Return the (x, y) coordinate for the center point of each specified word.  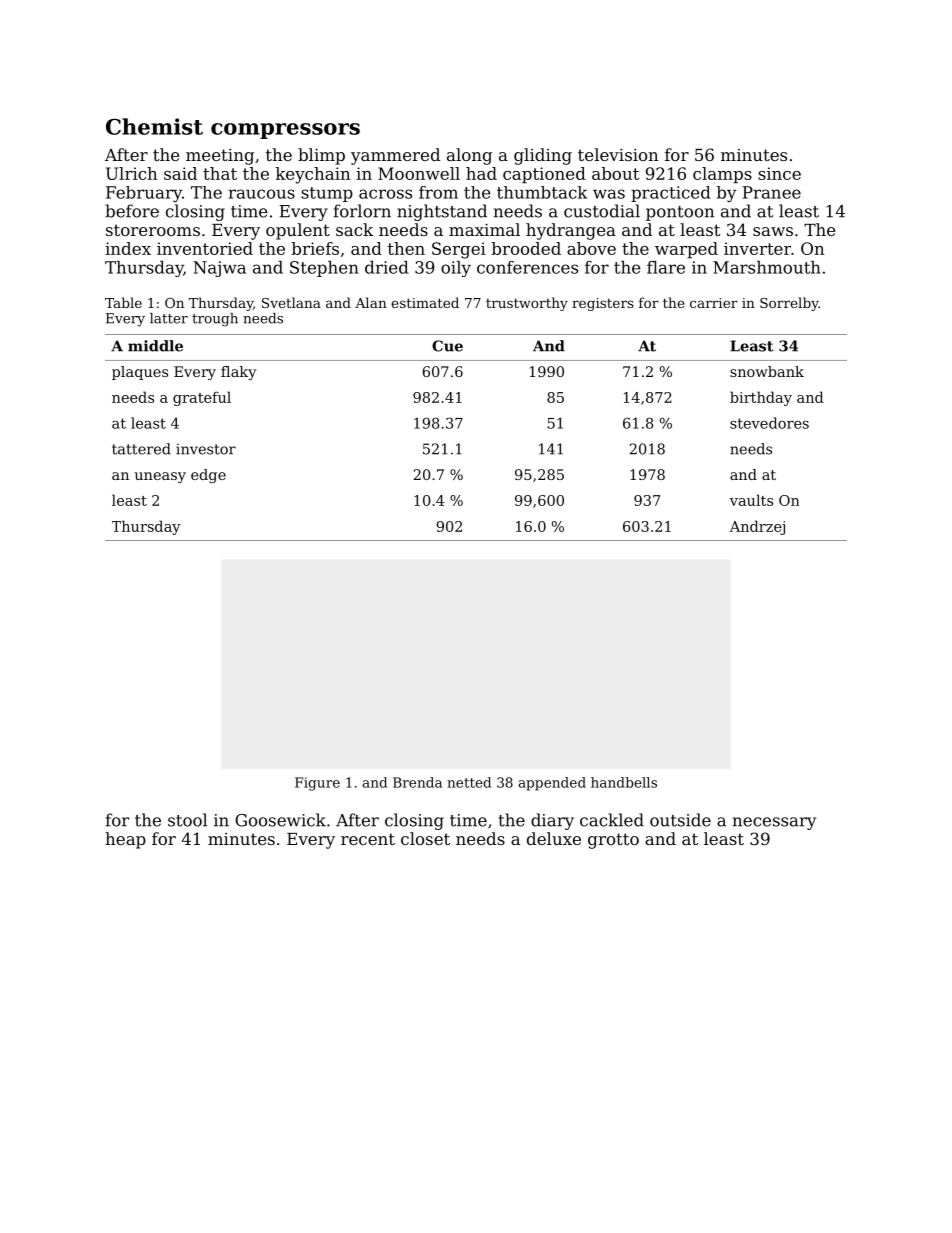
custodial (602, 211)
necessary (774, 823)
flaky (238, 373)
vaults (751, 500)
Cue (447, 346)
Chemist (154, 126)
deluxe (554, 838)
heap (125, 840)
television (618, 154)
